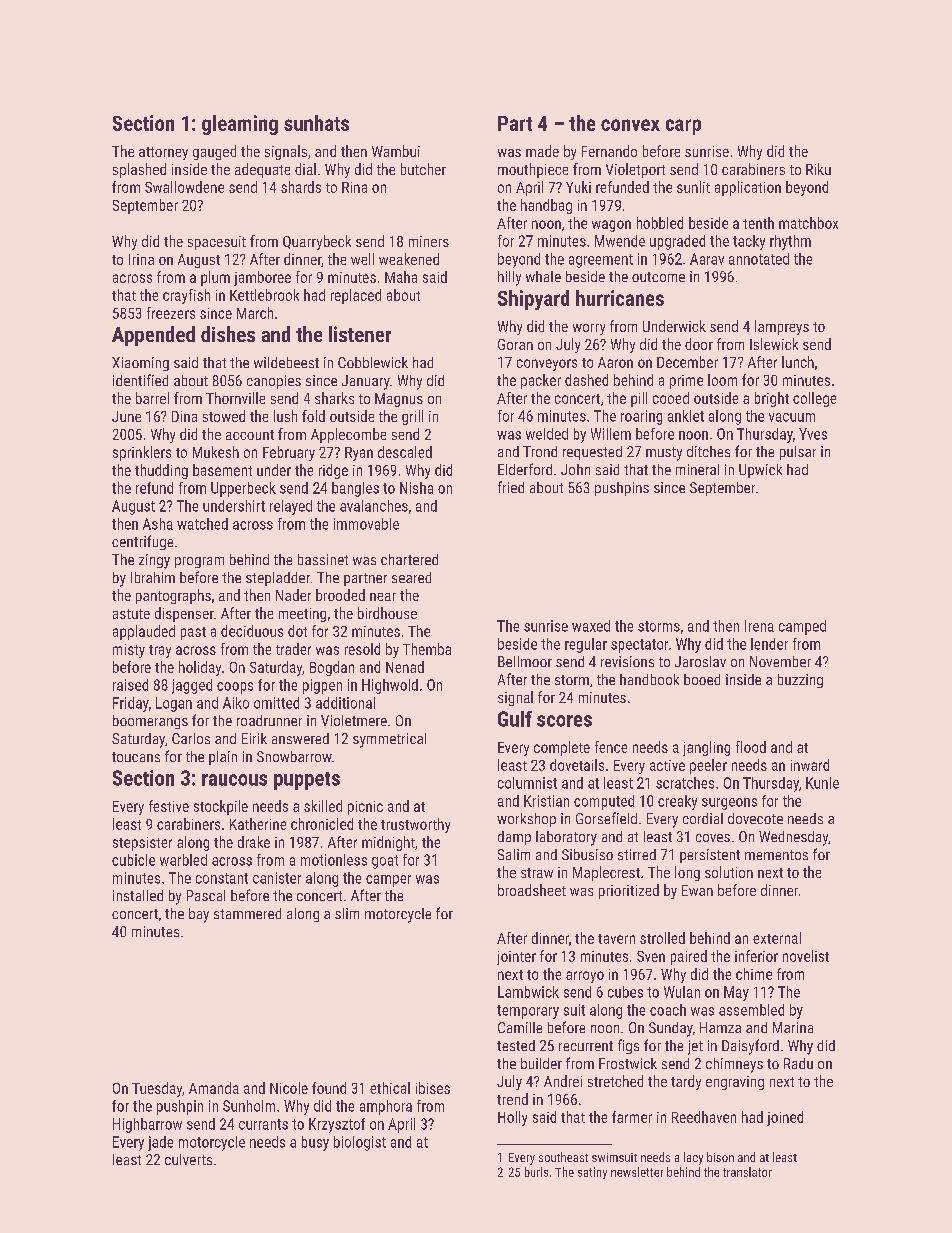  What do you see at coordinates (126, 416) in the screenshot?
I see `June` at bounding box center [126, 416].
